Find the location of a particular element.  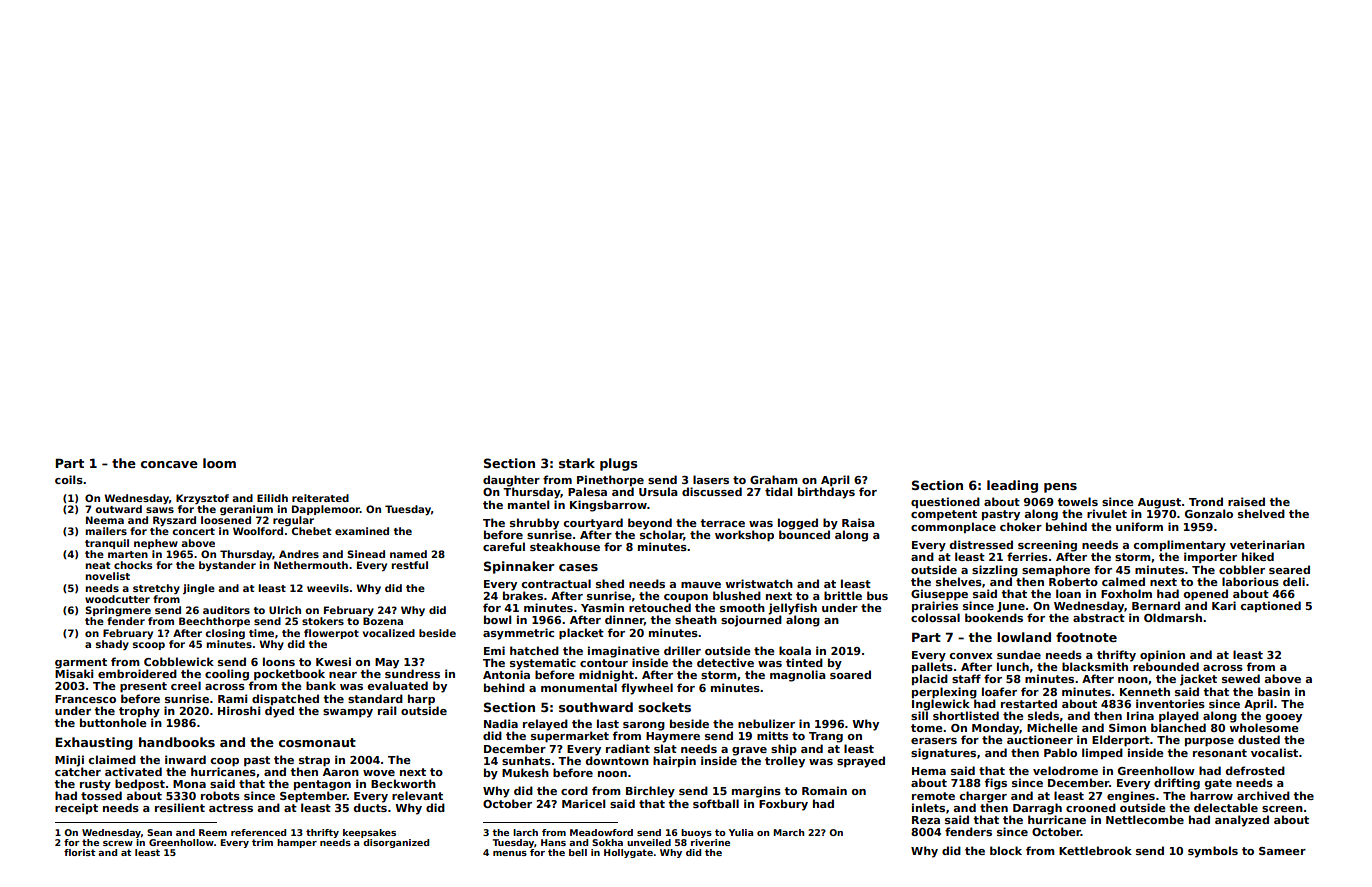

cooling is located at coordinates (227, 675).
